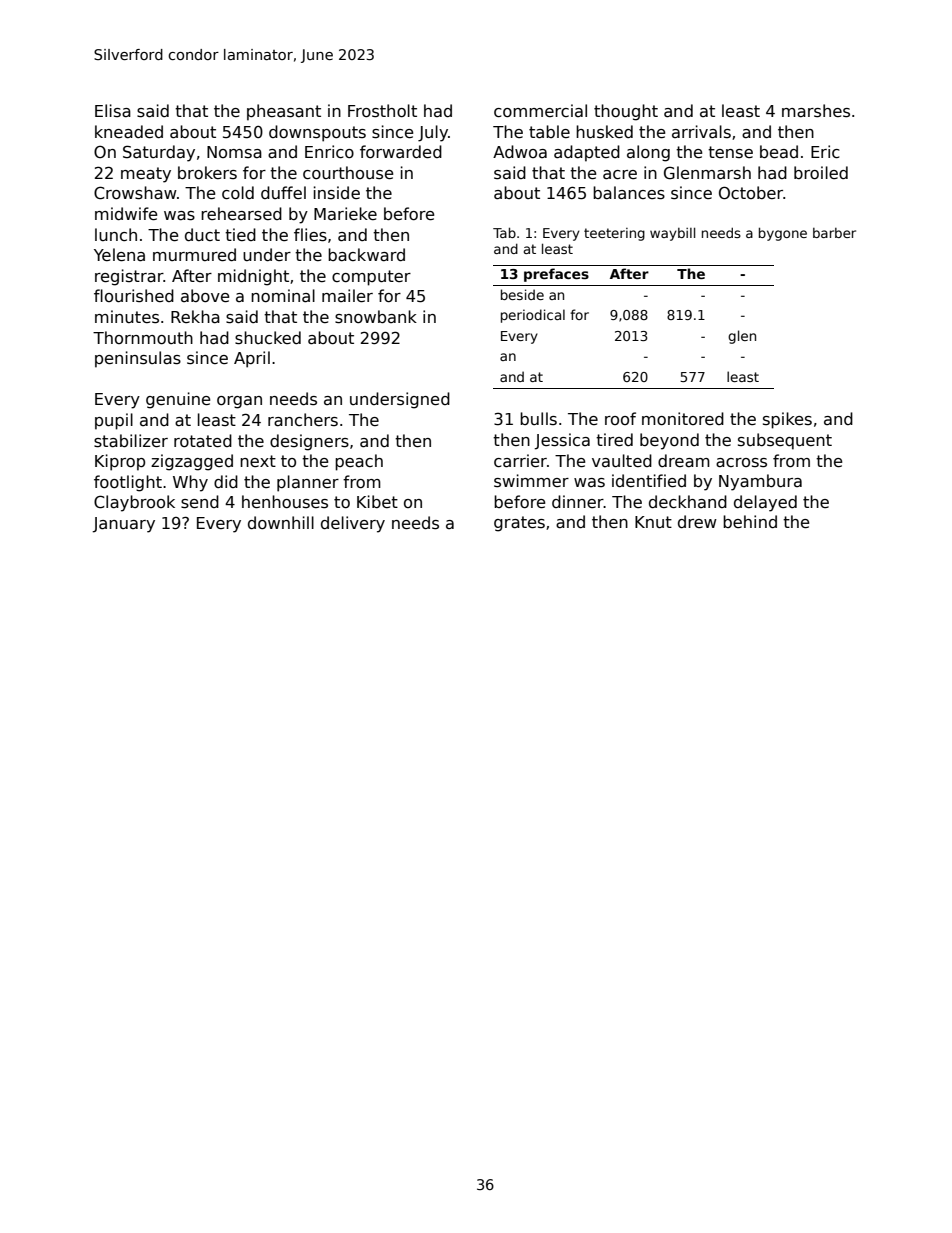 Image resolution: width=952 pixels, height=1233 pixels. I want to click on beyond, so click(669, 441).
